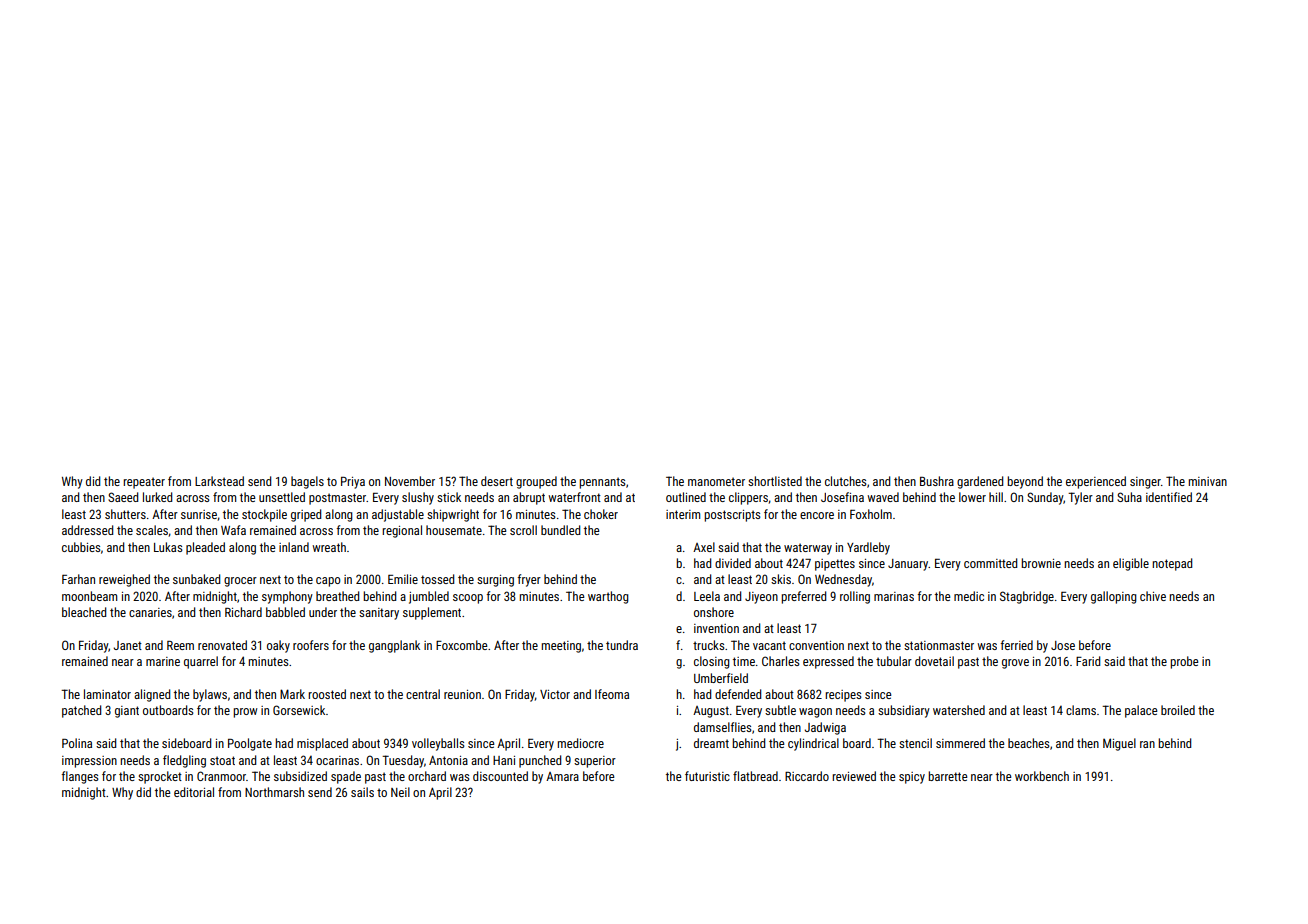 This page has width=1308, height=924. What do you see at coordinates (1153, 596) in the page?
I see `chive` at bounding box center [1153, 596].
